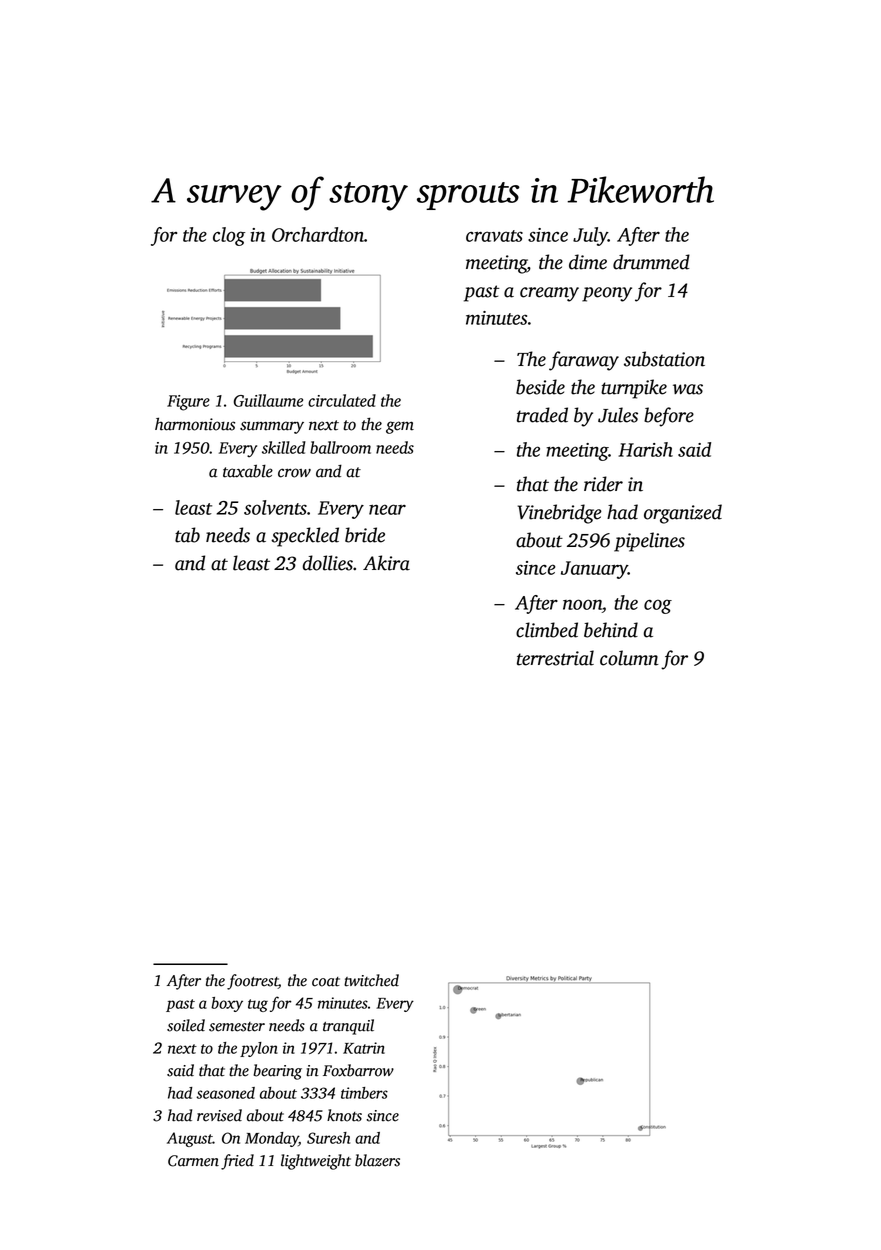  I want to click on Carmen, so click(193, 1161).
